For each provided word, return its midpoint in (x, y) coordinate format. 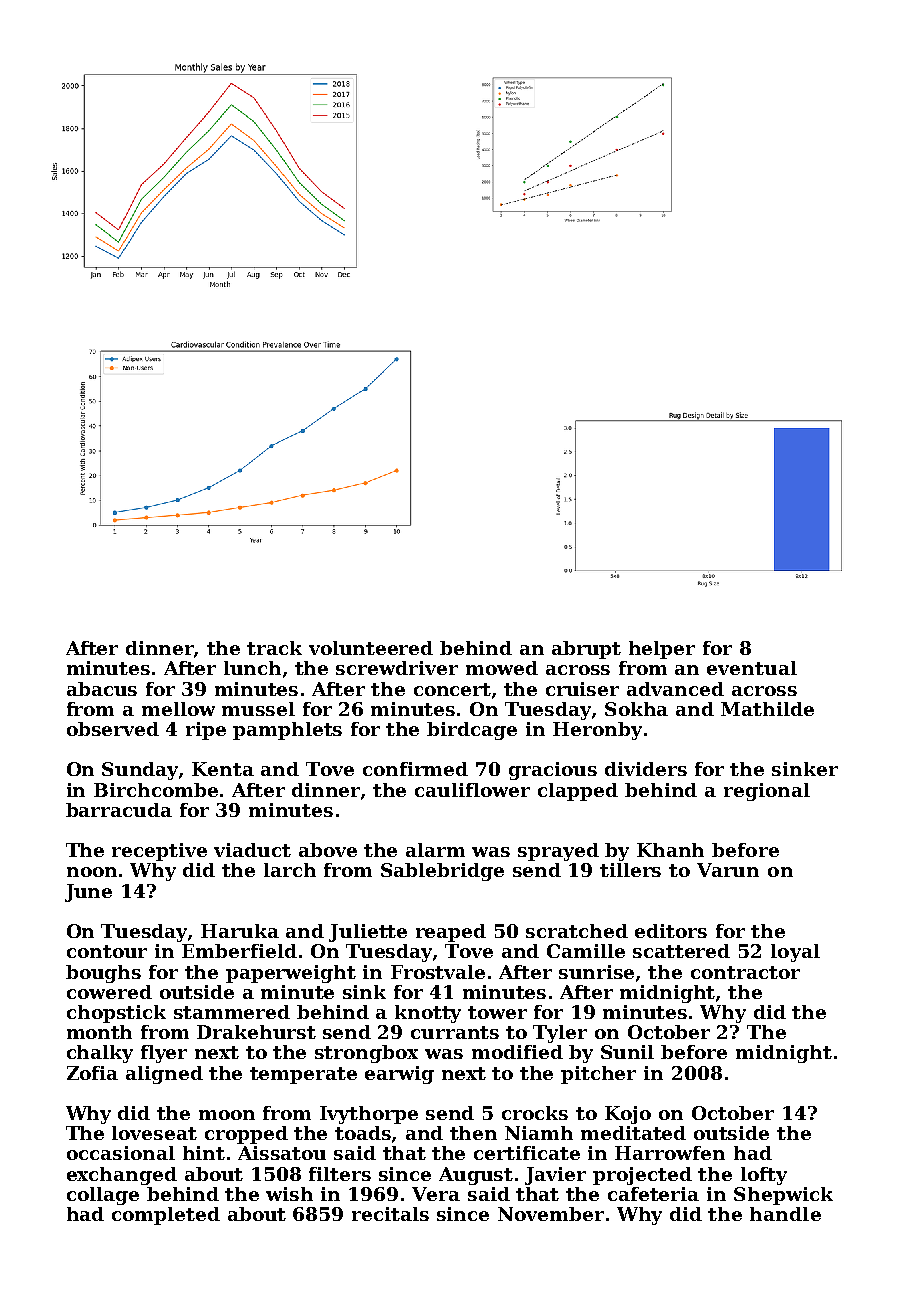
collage (103, 1196)
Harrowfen (670, 1153)
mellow (178, 709)
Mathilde (767, 709)
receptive (159, 852)
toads (363, 1133)
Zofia (92, 1073)
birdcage (472, 731)
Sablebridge (442, 872)
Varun (728, 870)
